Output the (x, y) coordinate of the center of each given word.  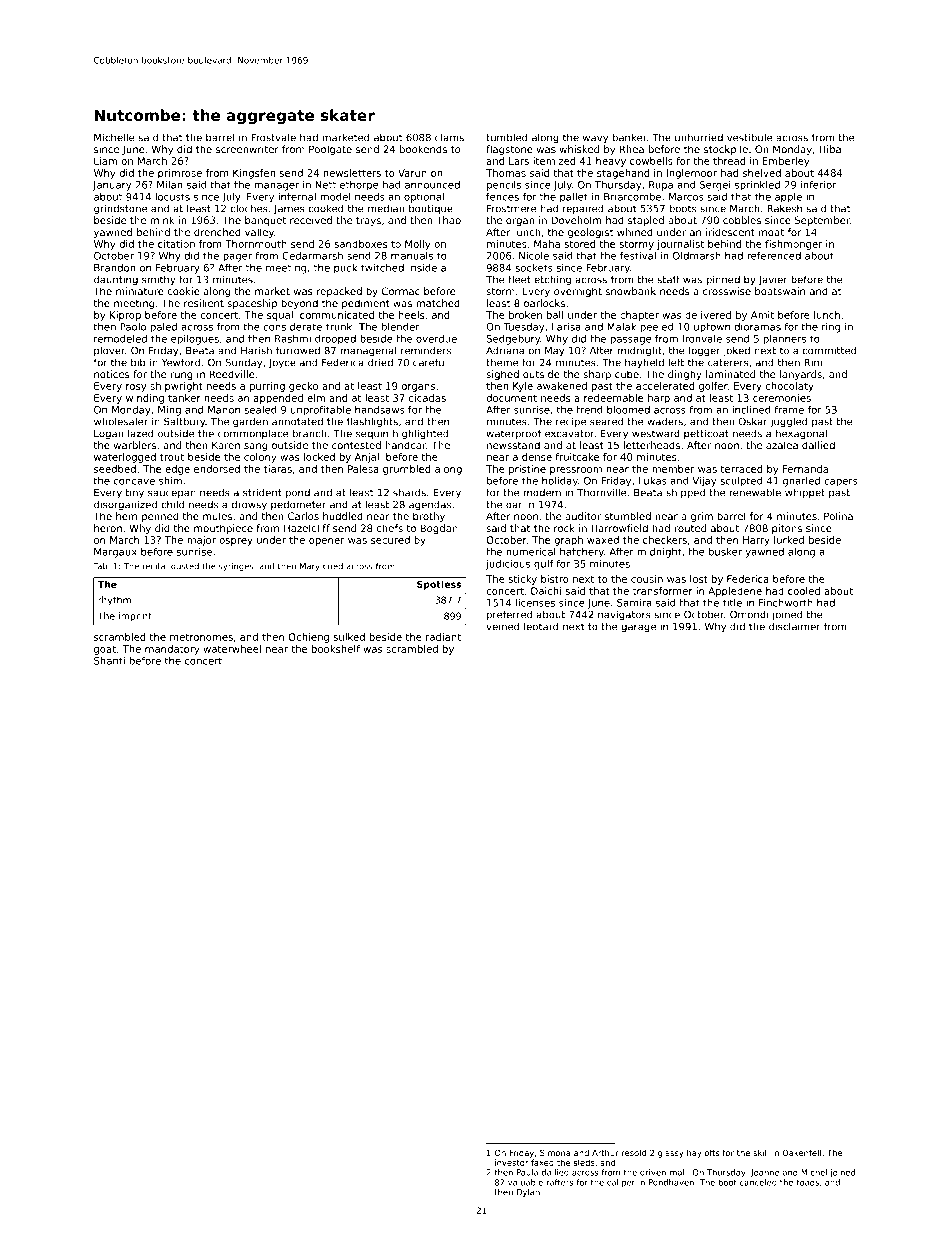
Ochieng (308, 638)
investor (511, 1162)
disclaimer (794, 626)
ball (555, 315)
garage (638, 628)
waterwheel (232, 649)
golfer (713, 387)
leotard (541, 626)
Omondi (749, 614)
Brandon (114, 268)
